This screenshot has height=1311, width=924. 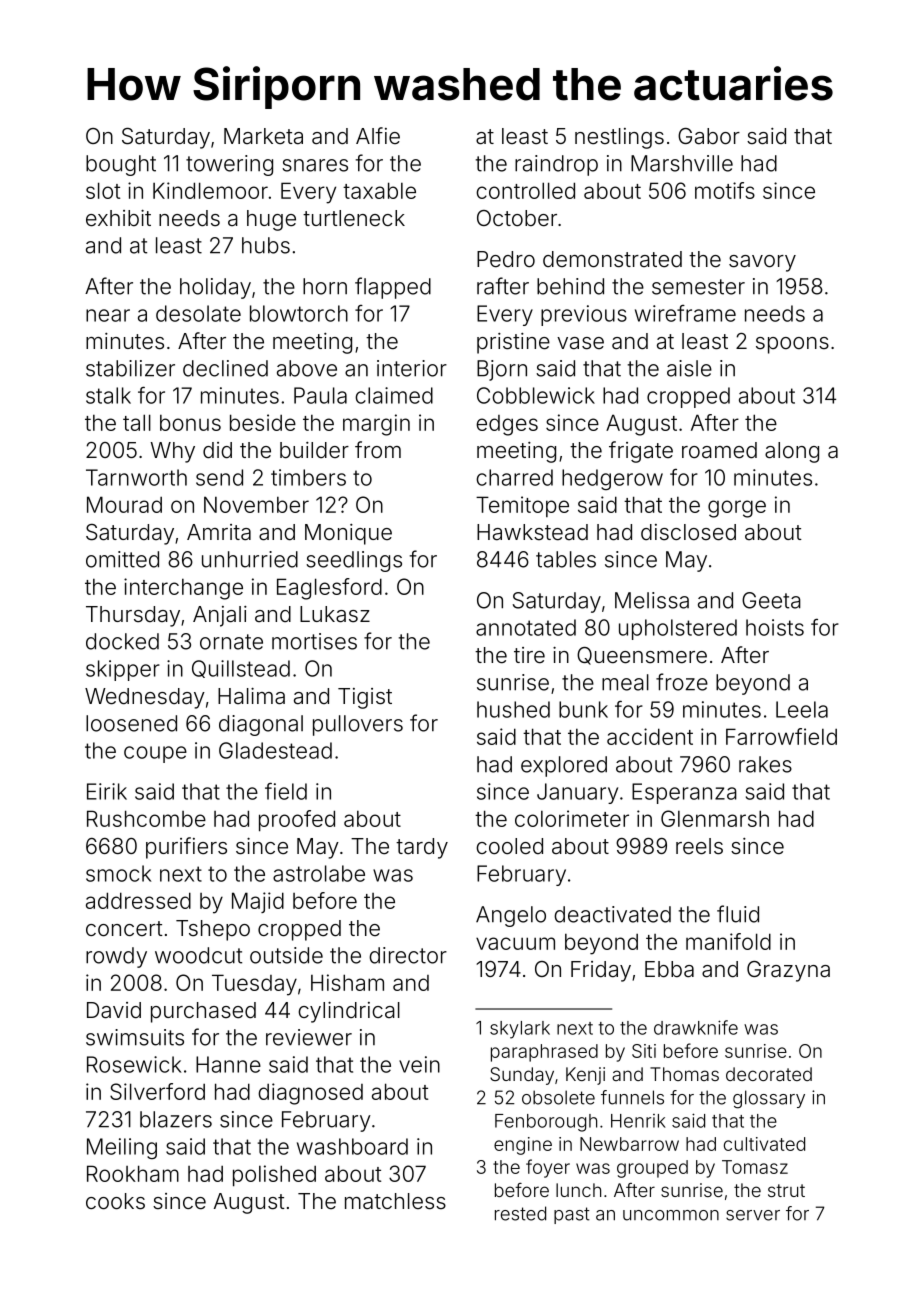 What do you see at coordinates (671, 1215) in the screenshot?
I see `uncommon` at bounding box center [671, 1215].
